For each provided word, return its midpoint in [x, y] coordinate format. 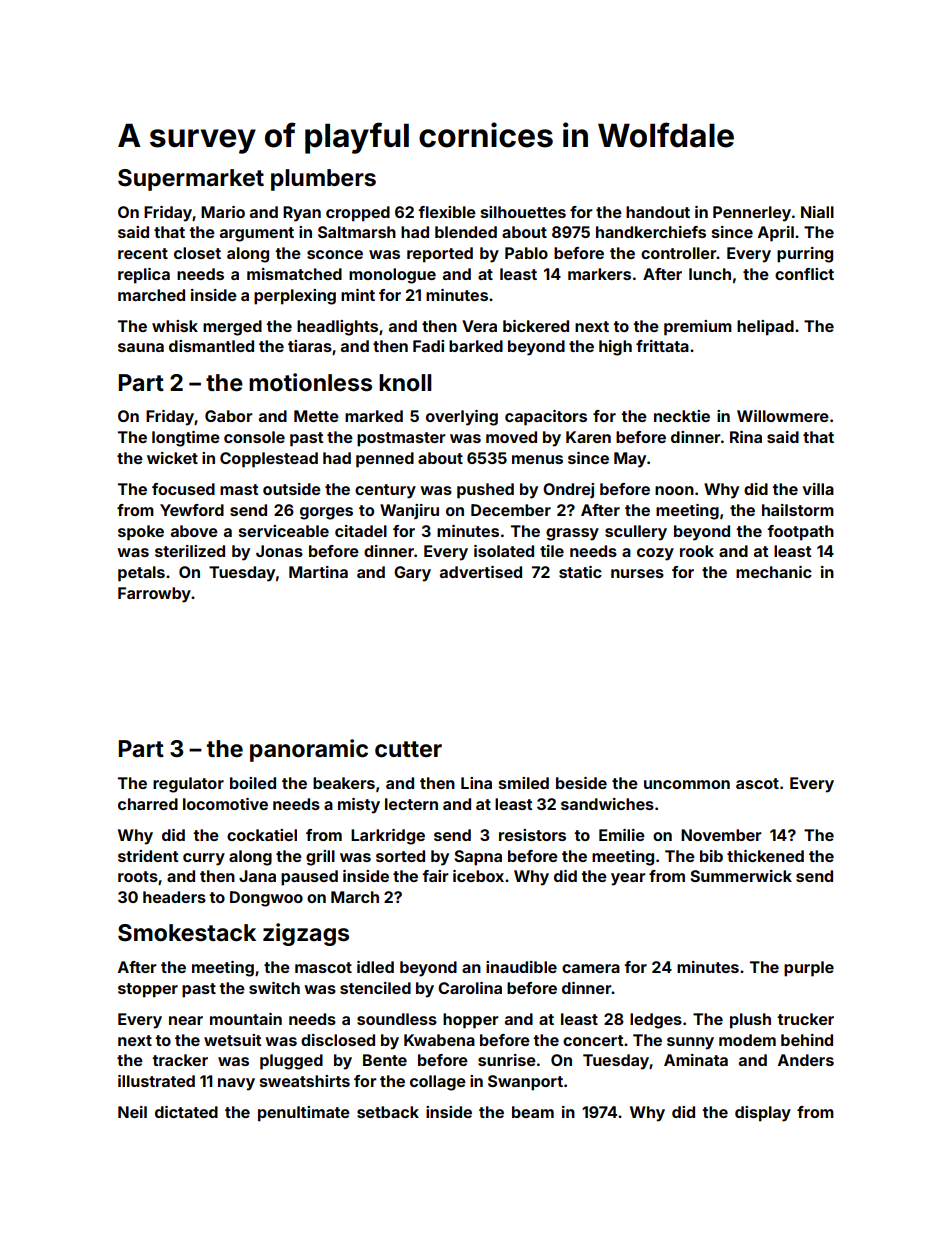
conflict [804, 274]
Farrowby [154, 595]
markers [599, 274]
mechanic [774, 572]
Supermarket [191, 180]
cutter [408, 749]
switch [274, 988]
